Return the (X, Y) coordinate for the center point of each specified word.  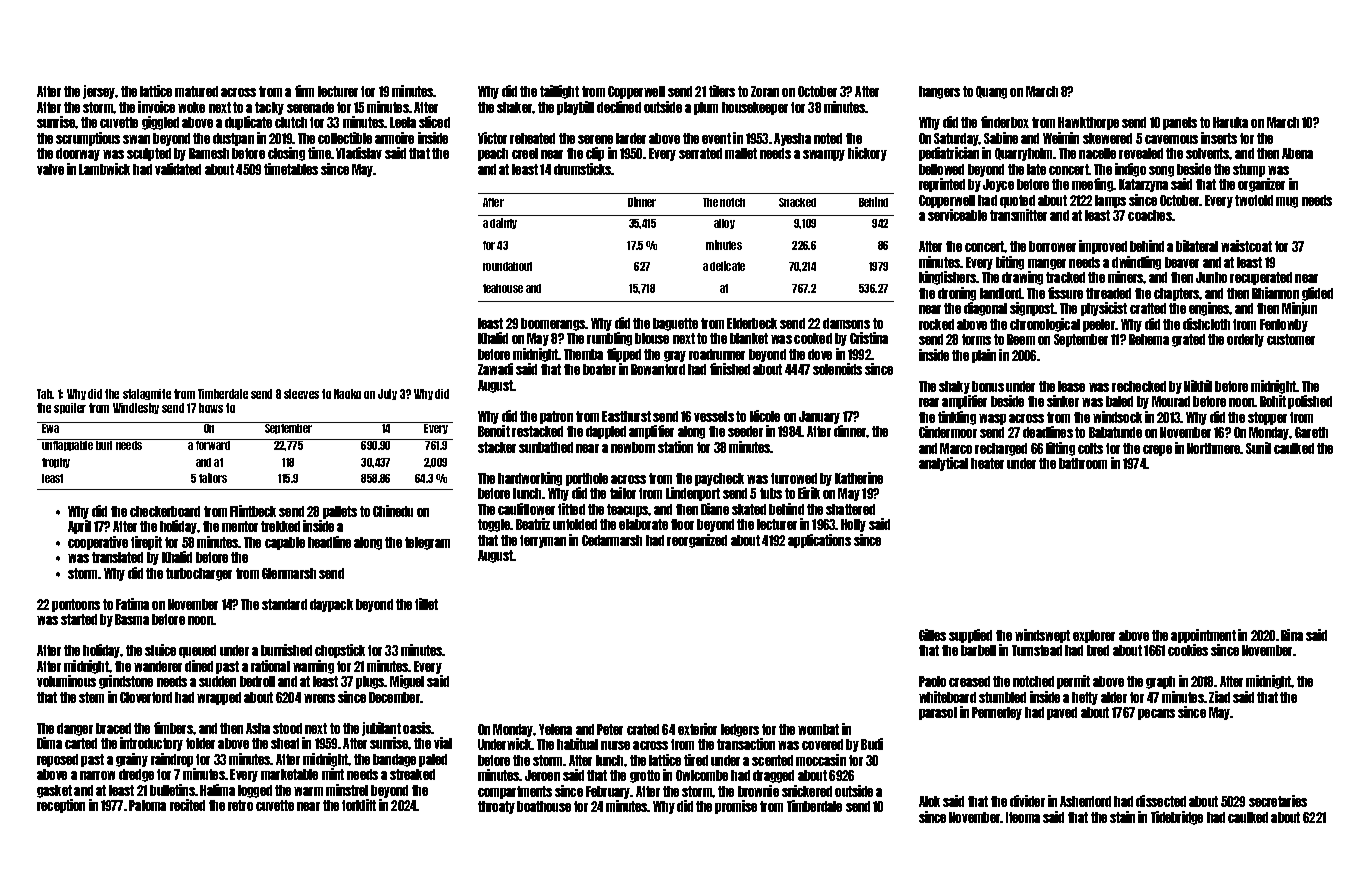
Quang (991, 92)
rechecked (1139, 386)
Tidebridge (1177, 818)
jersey (99, 92)
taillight (559, 92)
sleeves (301, 394)
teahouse (503, 288)
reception (61, 806)
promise (736, 807)
